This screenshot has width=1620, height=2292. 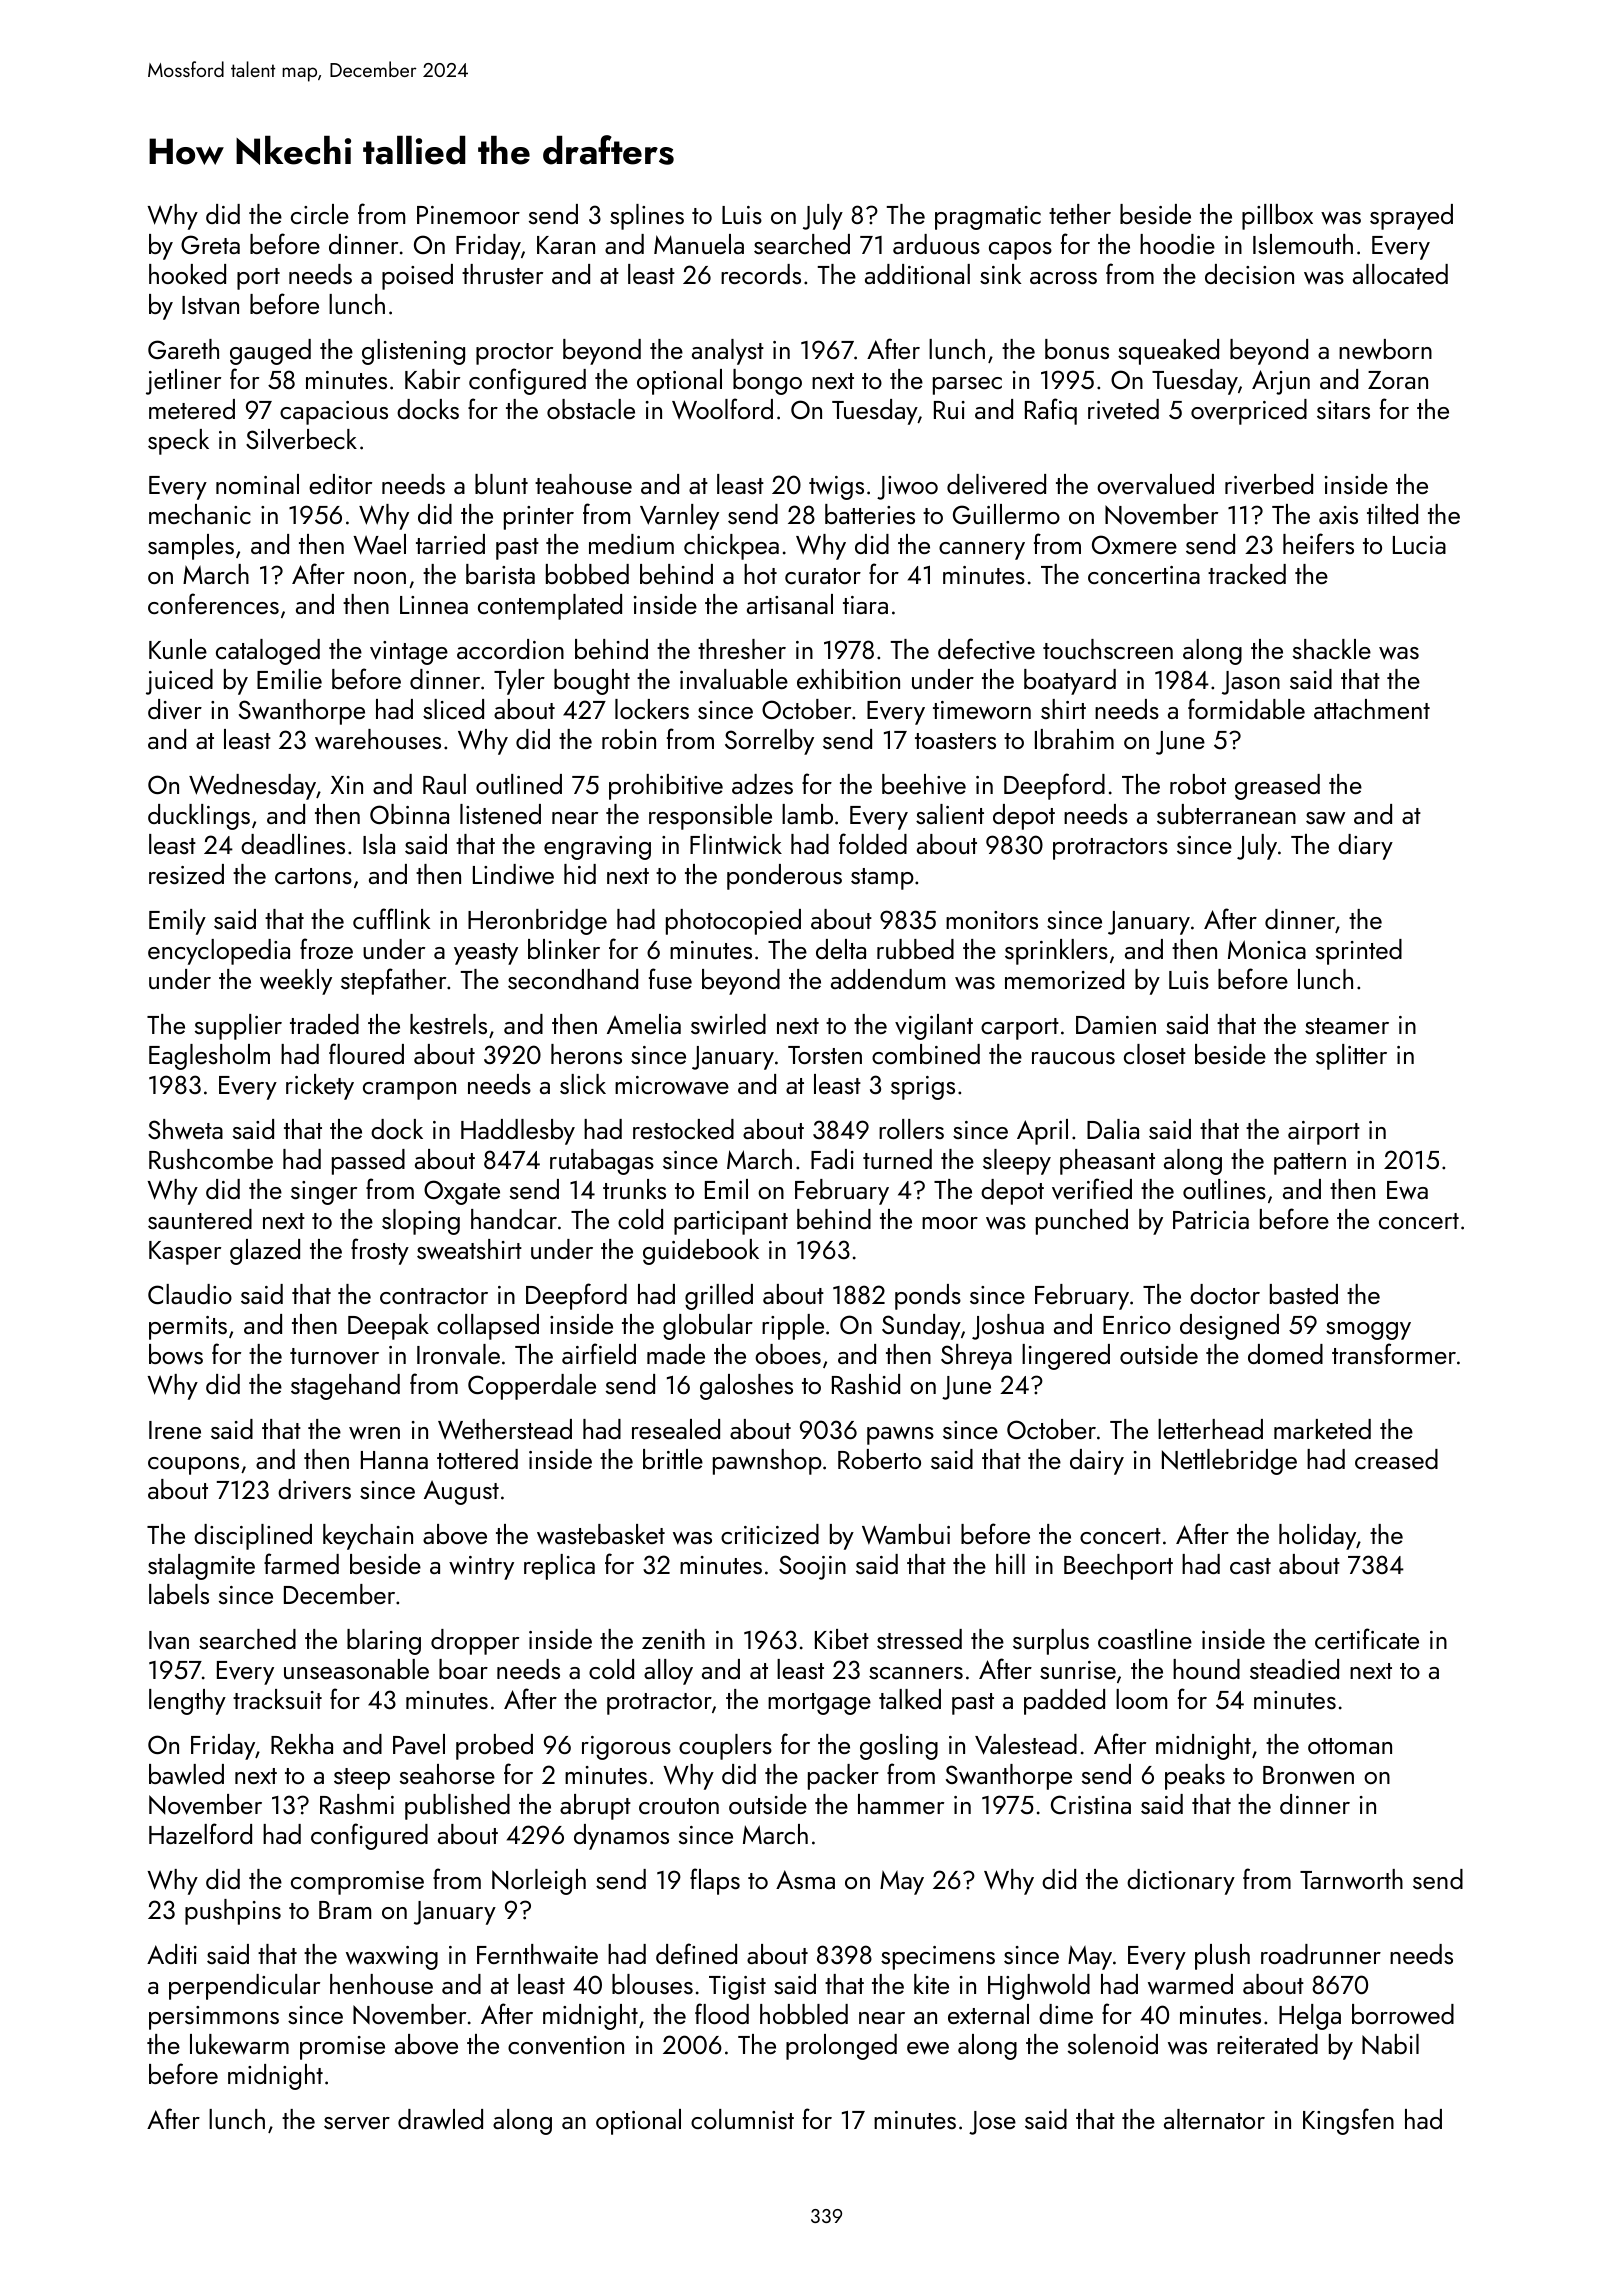 What do you see at coordinates (393, 981) in the screenshot?
I see `stepfather` at bounding box center [393, 981].
